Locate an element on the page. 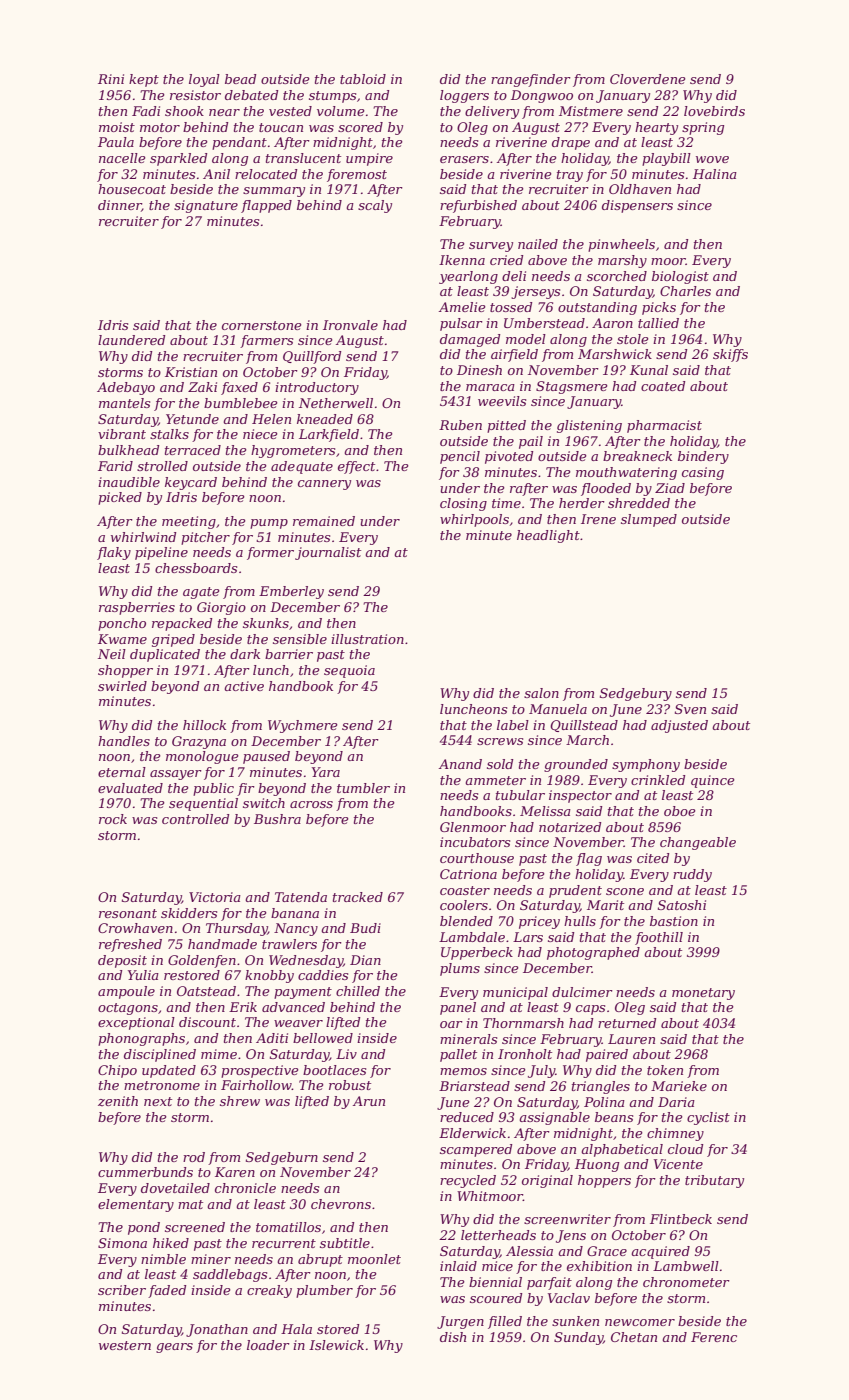  flooded is located at coordinates (606, 489).
